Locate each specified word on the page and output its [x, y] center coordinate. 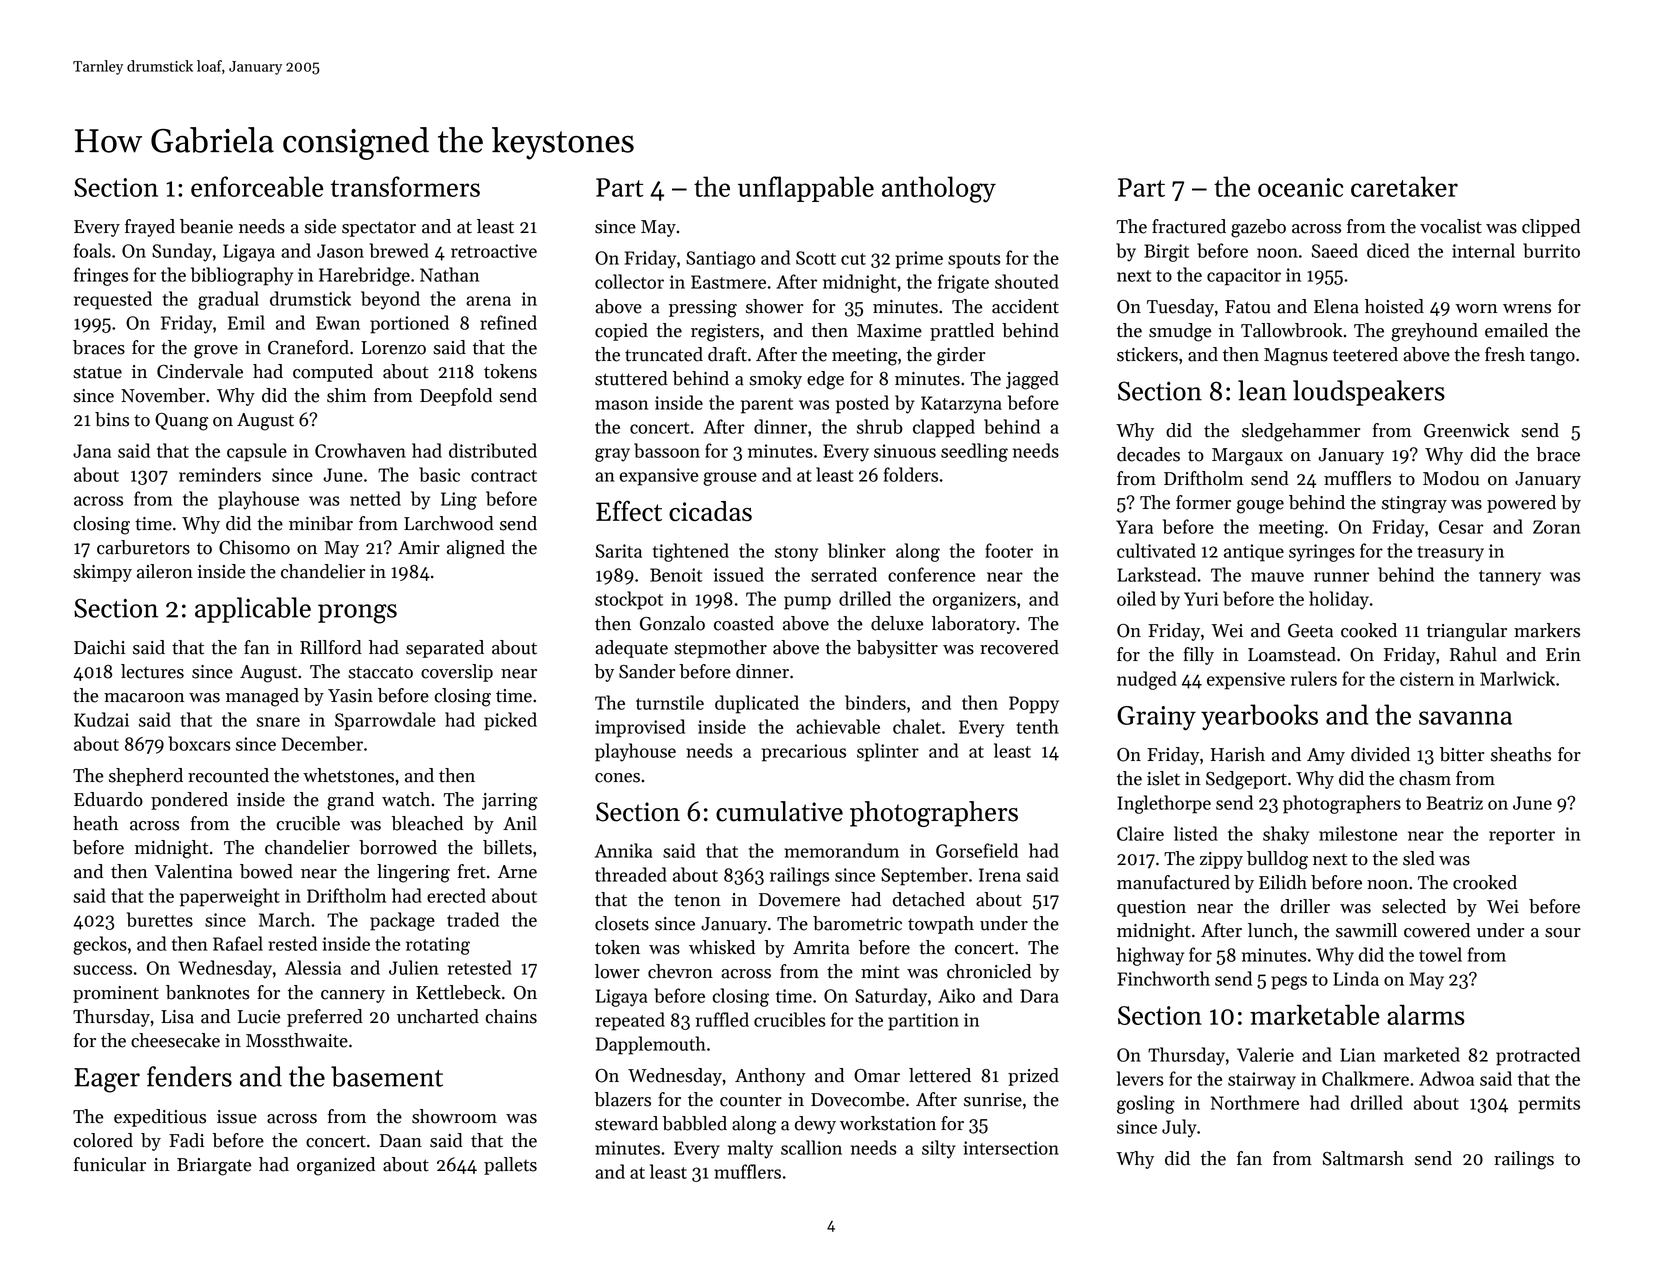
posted [862, 404]
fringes [101, 276]
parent [767, 406]
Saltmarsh [1363, 1158]
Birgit [1166, 253]
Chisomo [254, 547]
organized [336, 1166]
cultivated [1156, 550]
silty [938, 1149]
